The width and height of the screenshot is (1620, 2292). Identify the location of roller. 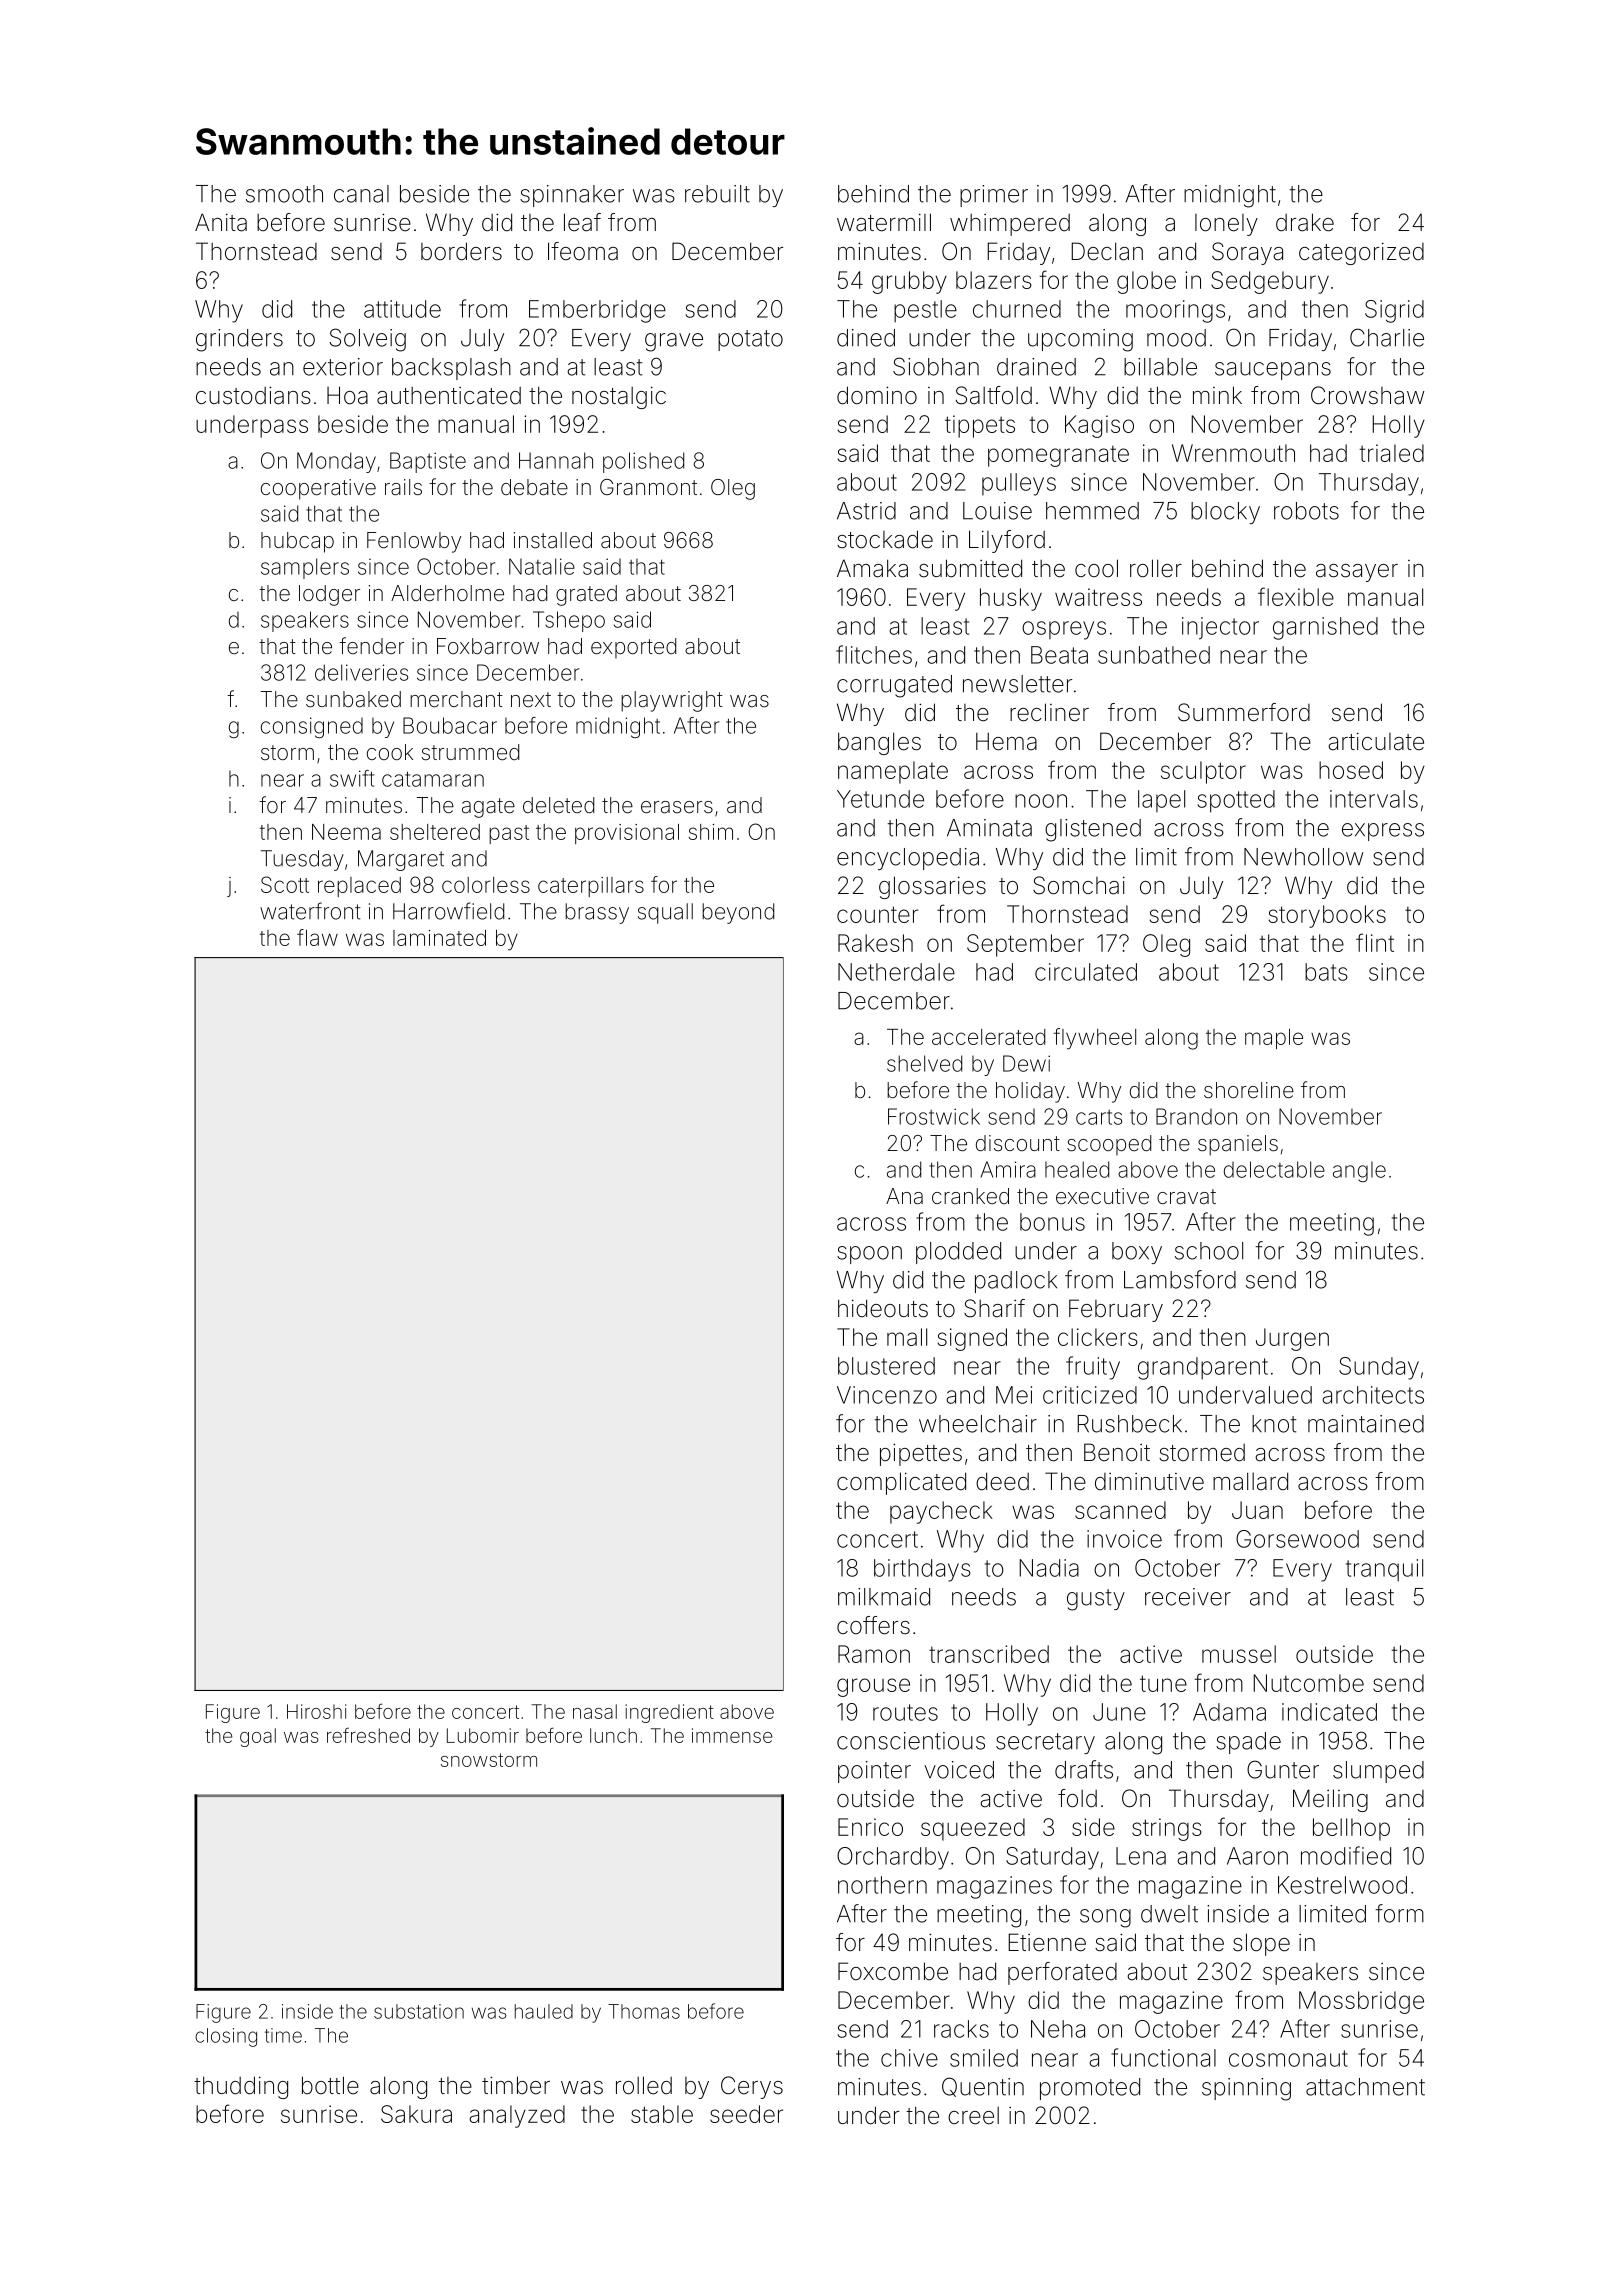
(1156, 568).
